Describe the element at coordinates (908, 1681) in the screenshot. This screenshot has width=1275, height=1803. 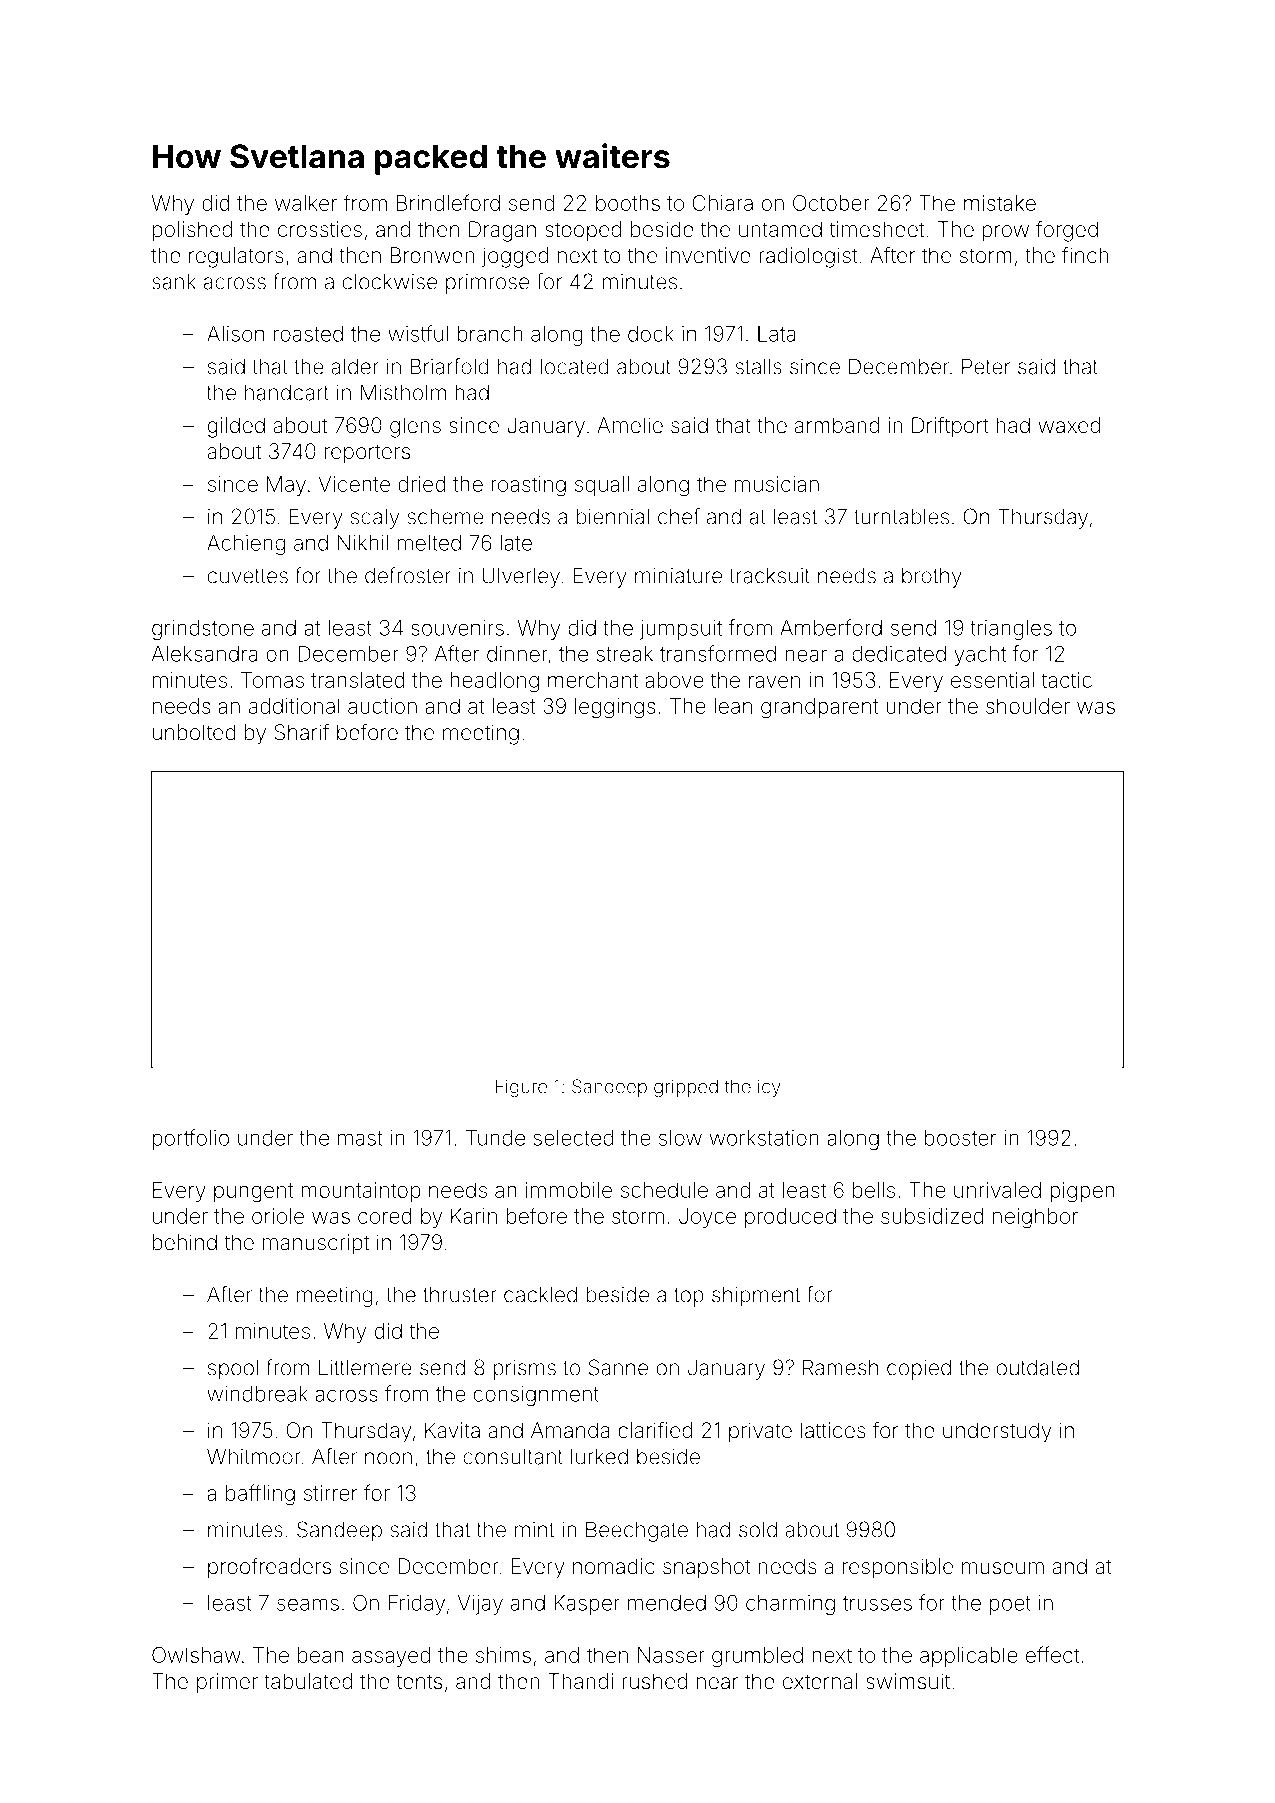
I see `swimsuit` at that location.
